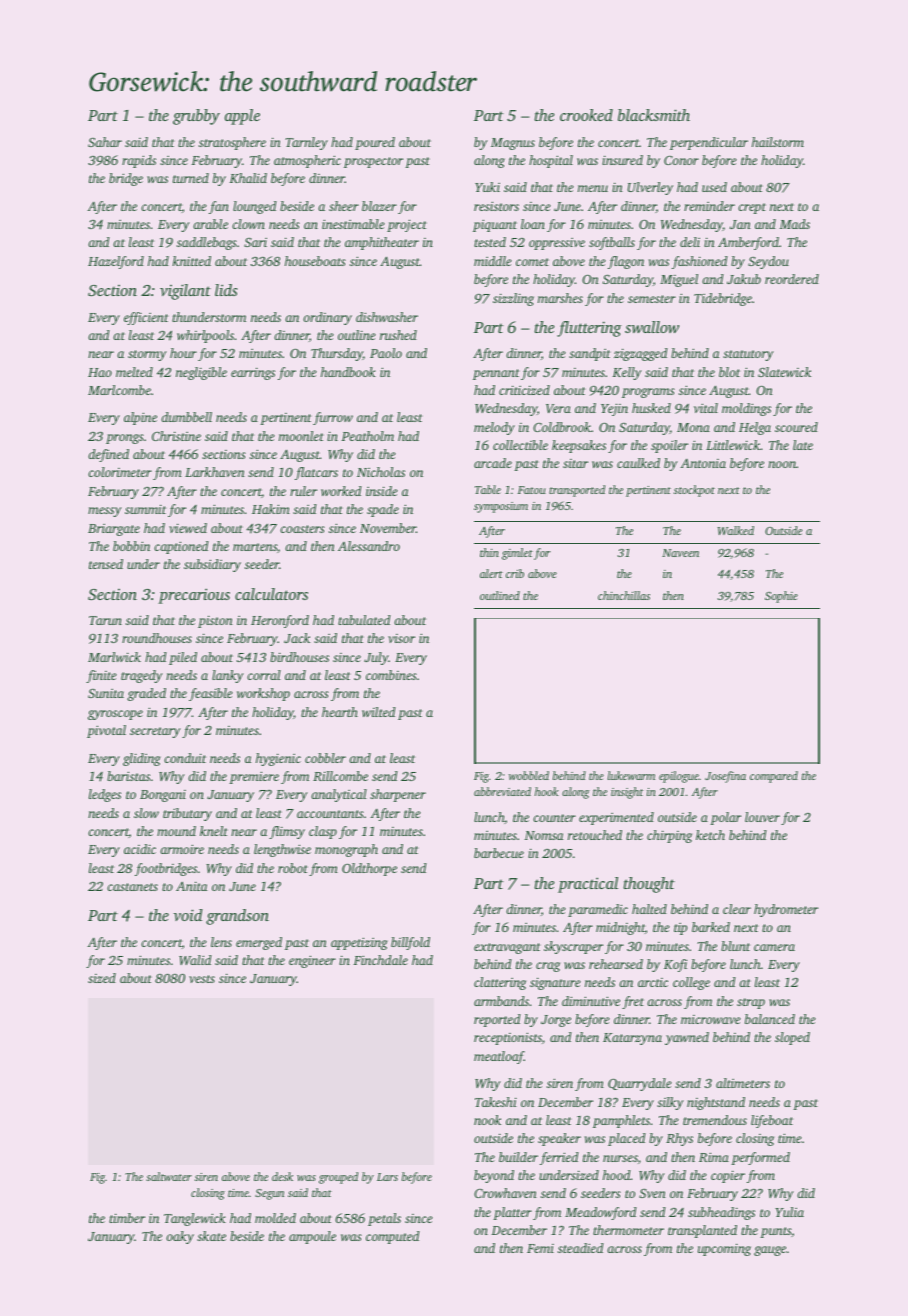 The height and width of the document is (1316, 908). I want to click on lukewarm, so click(631, 775).
